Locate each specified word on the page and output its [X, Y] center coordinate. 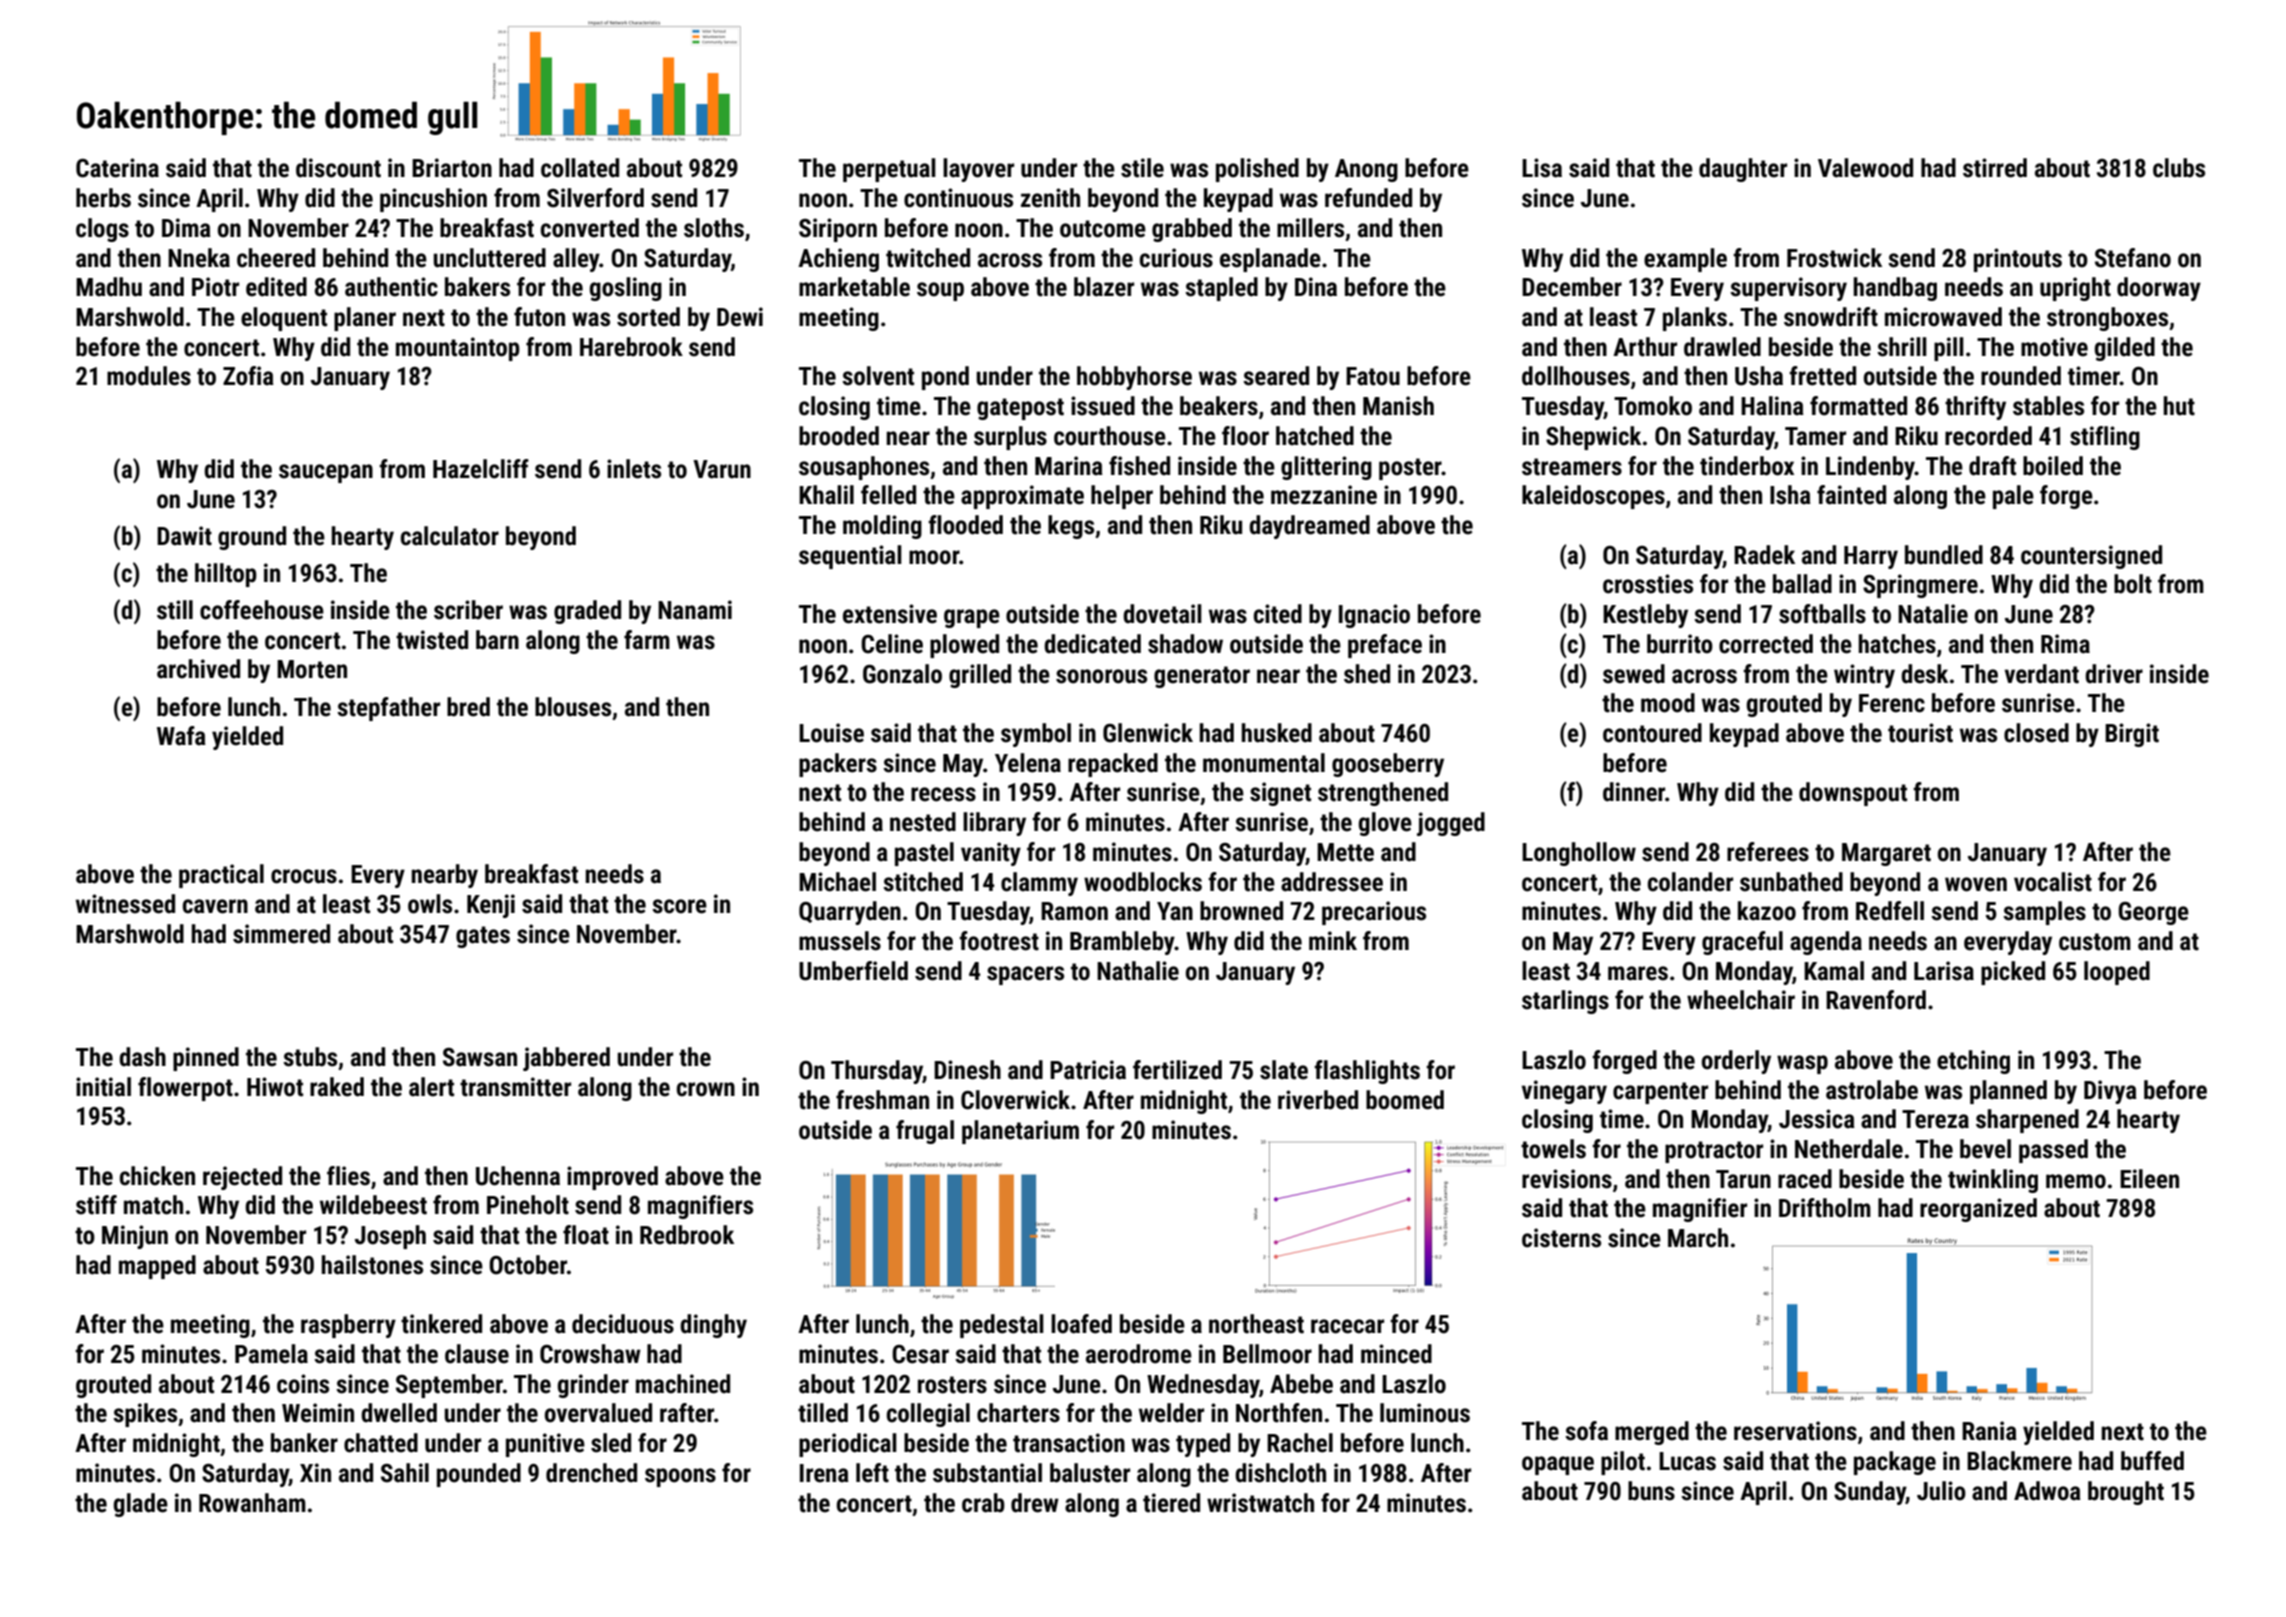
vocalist [2053, 882]
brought [2126, 1493]
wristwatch [1260, 1503]
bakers [477, 287]
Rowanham [252, 1503]
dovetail [1162, 614]
